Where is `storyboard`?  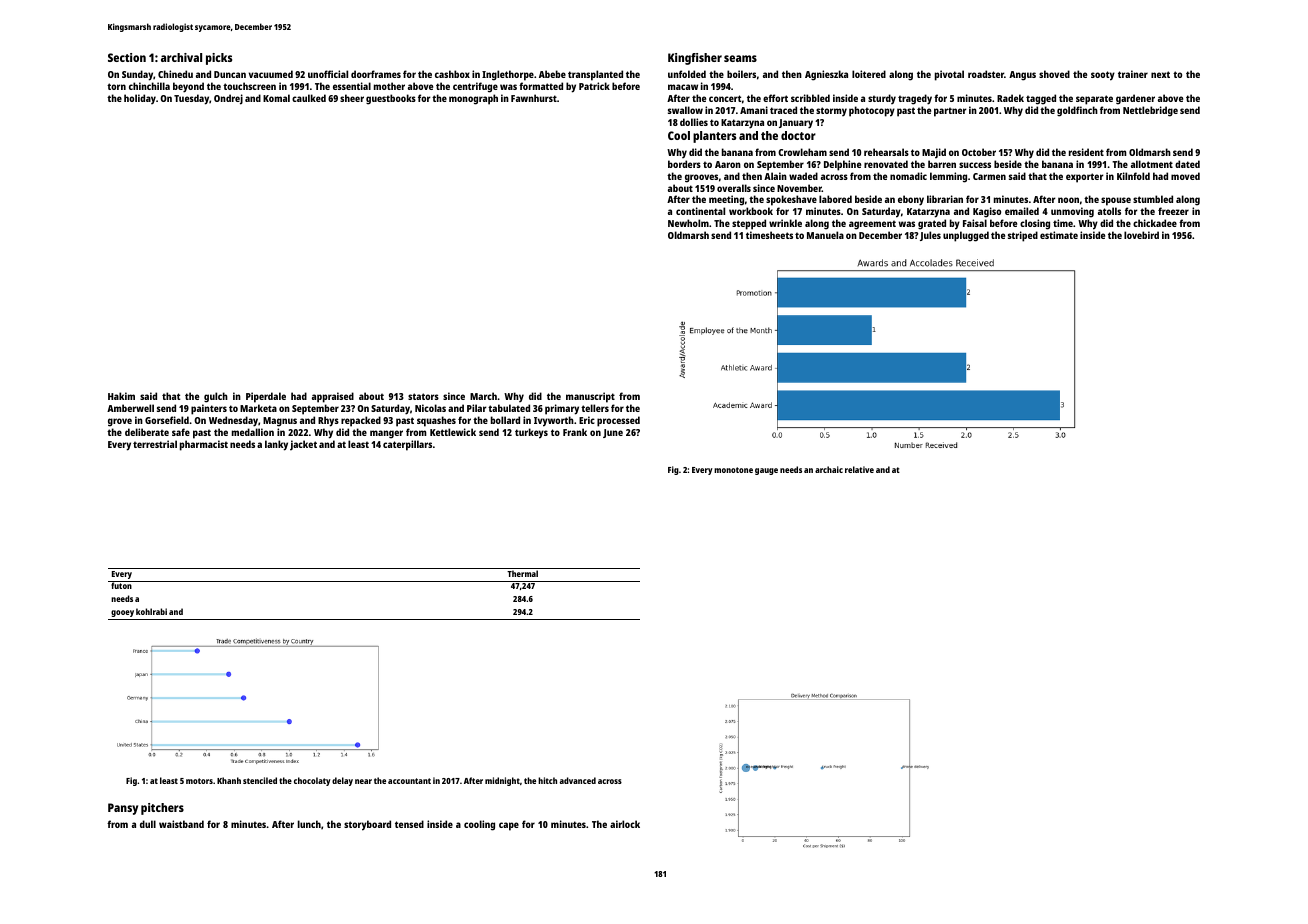 storyboard is located at coordinates (367, 825).
